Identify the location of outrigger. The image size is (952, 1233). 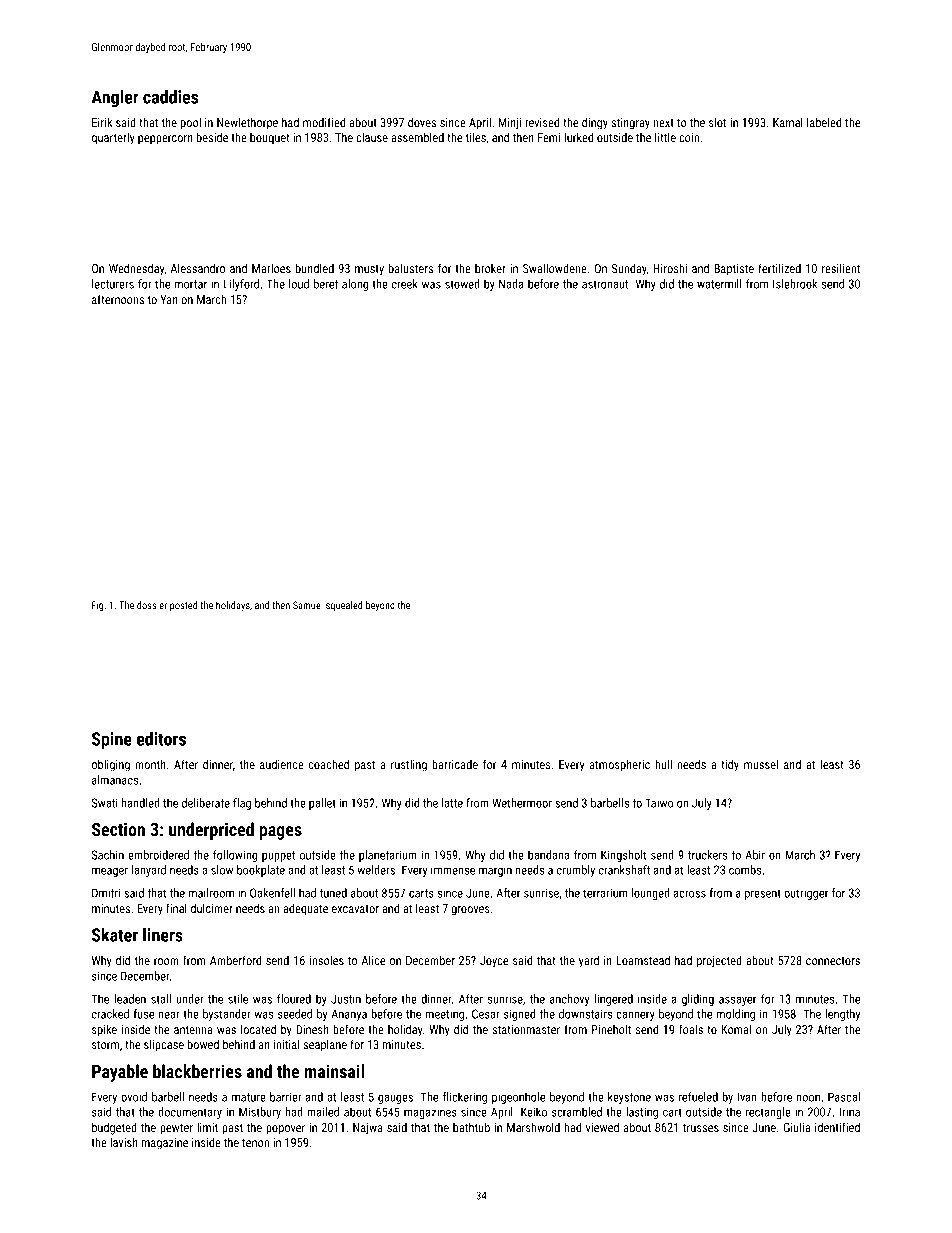
(806, 894).
